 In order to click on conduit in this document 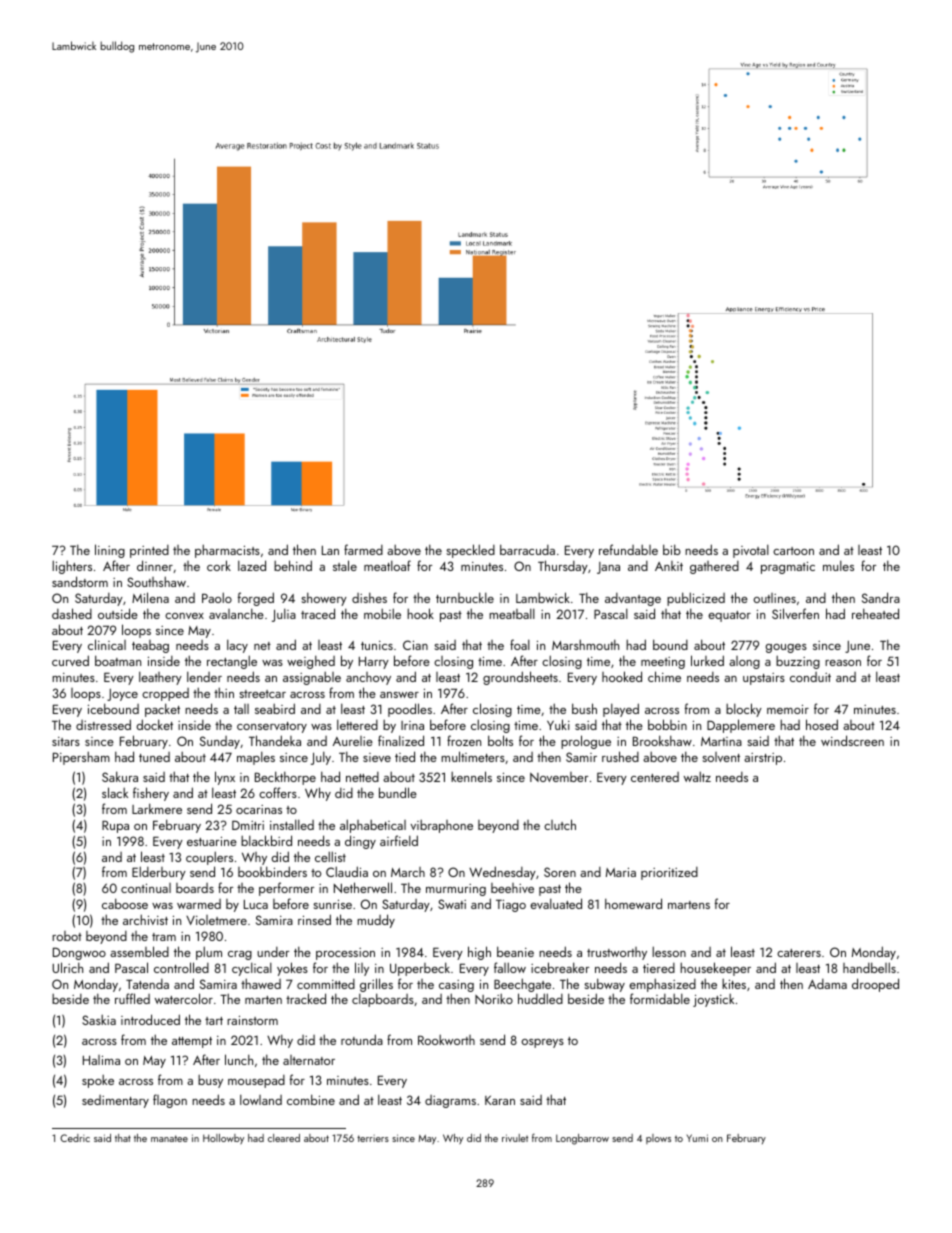, I will do `click(810, 677)`.
